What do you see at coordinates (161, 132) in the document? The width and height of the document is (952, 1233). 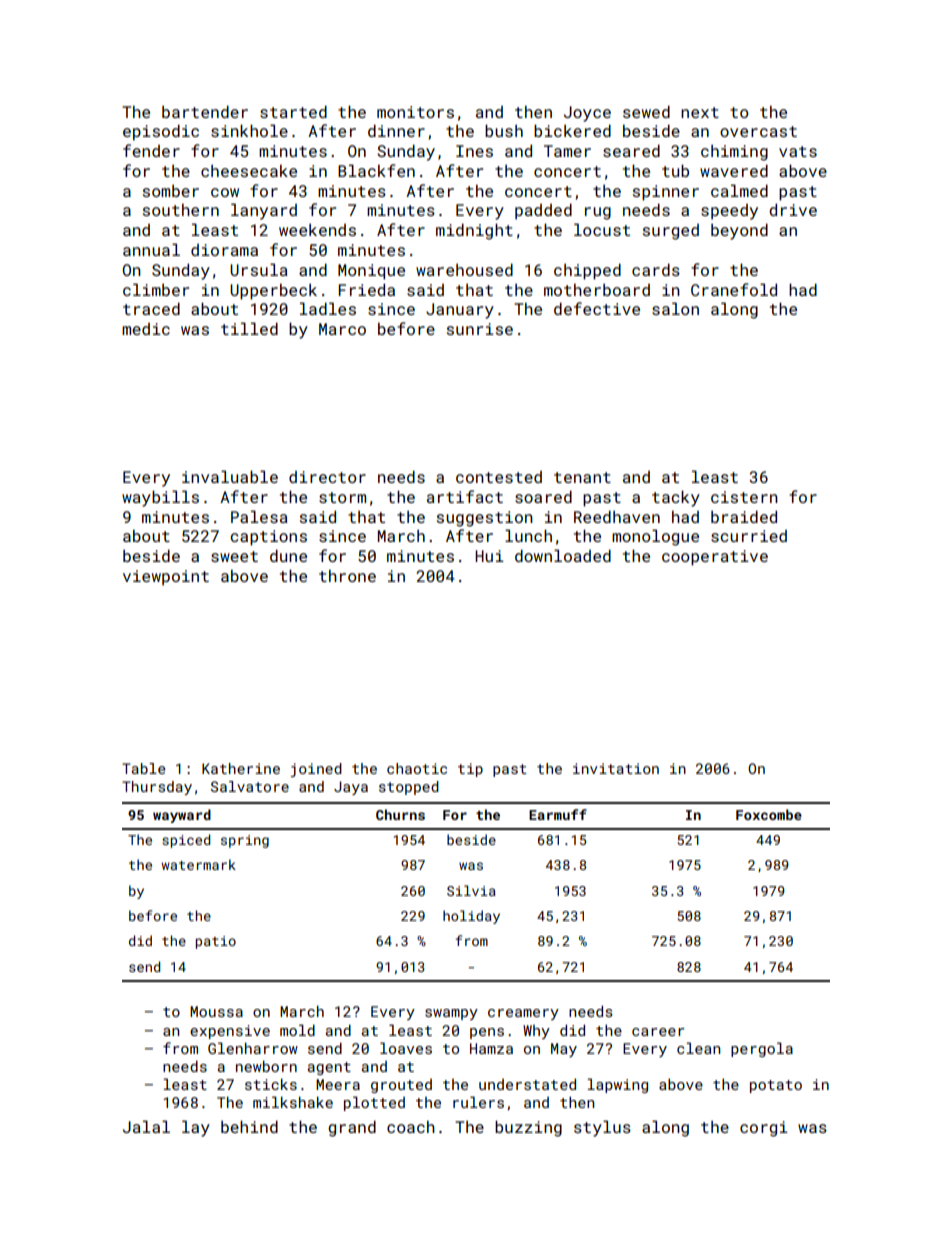 I see `episodic` at bounding box center [161, 132].
